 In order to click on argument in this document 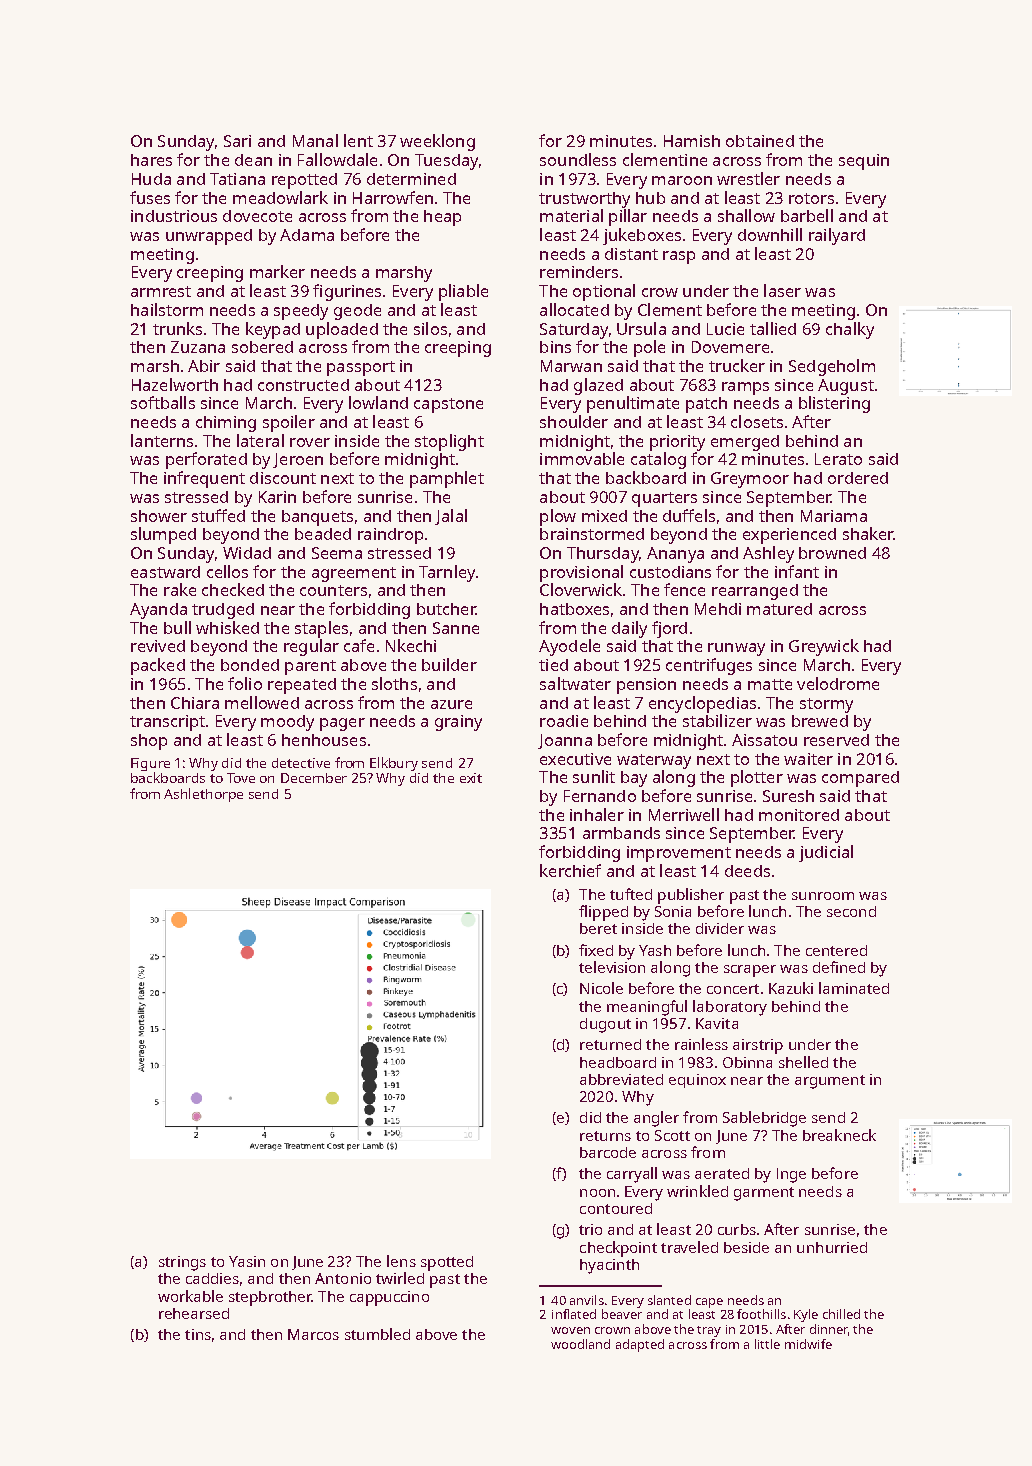, I will do `click(830, 1082)`.
